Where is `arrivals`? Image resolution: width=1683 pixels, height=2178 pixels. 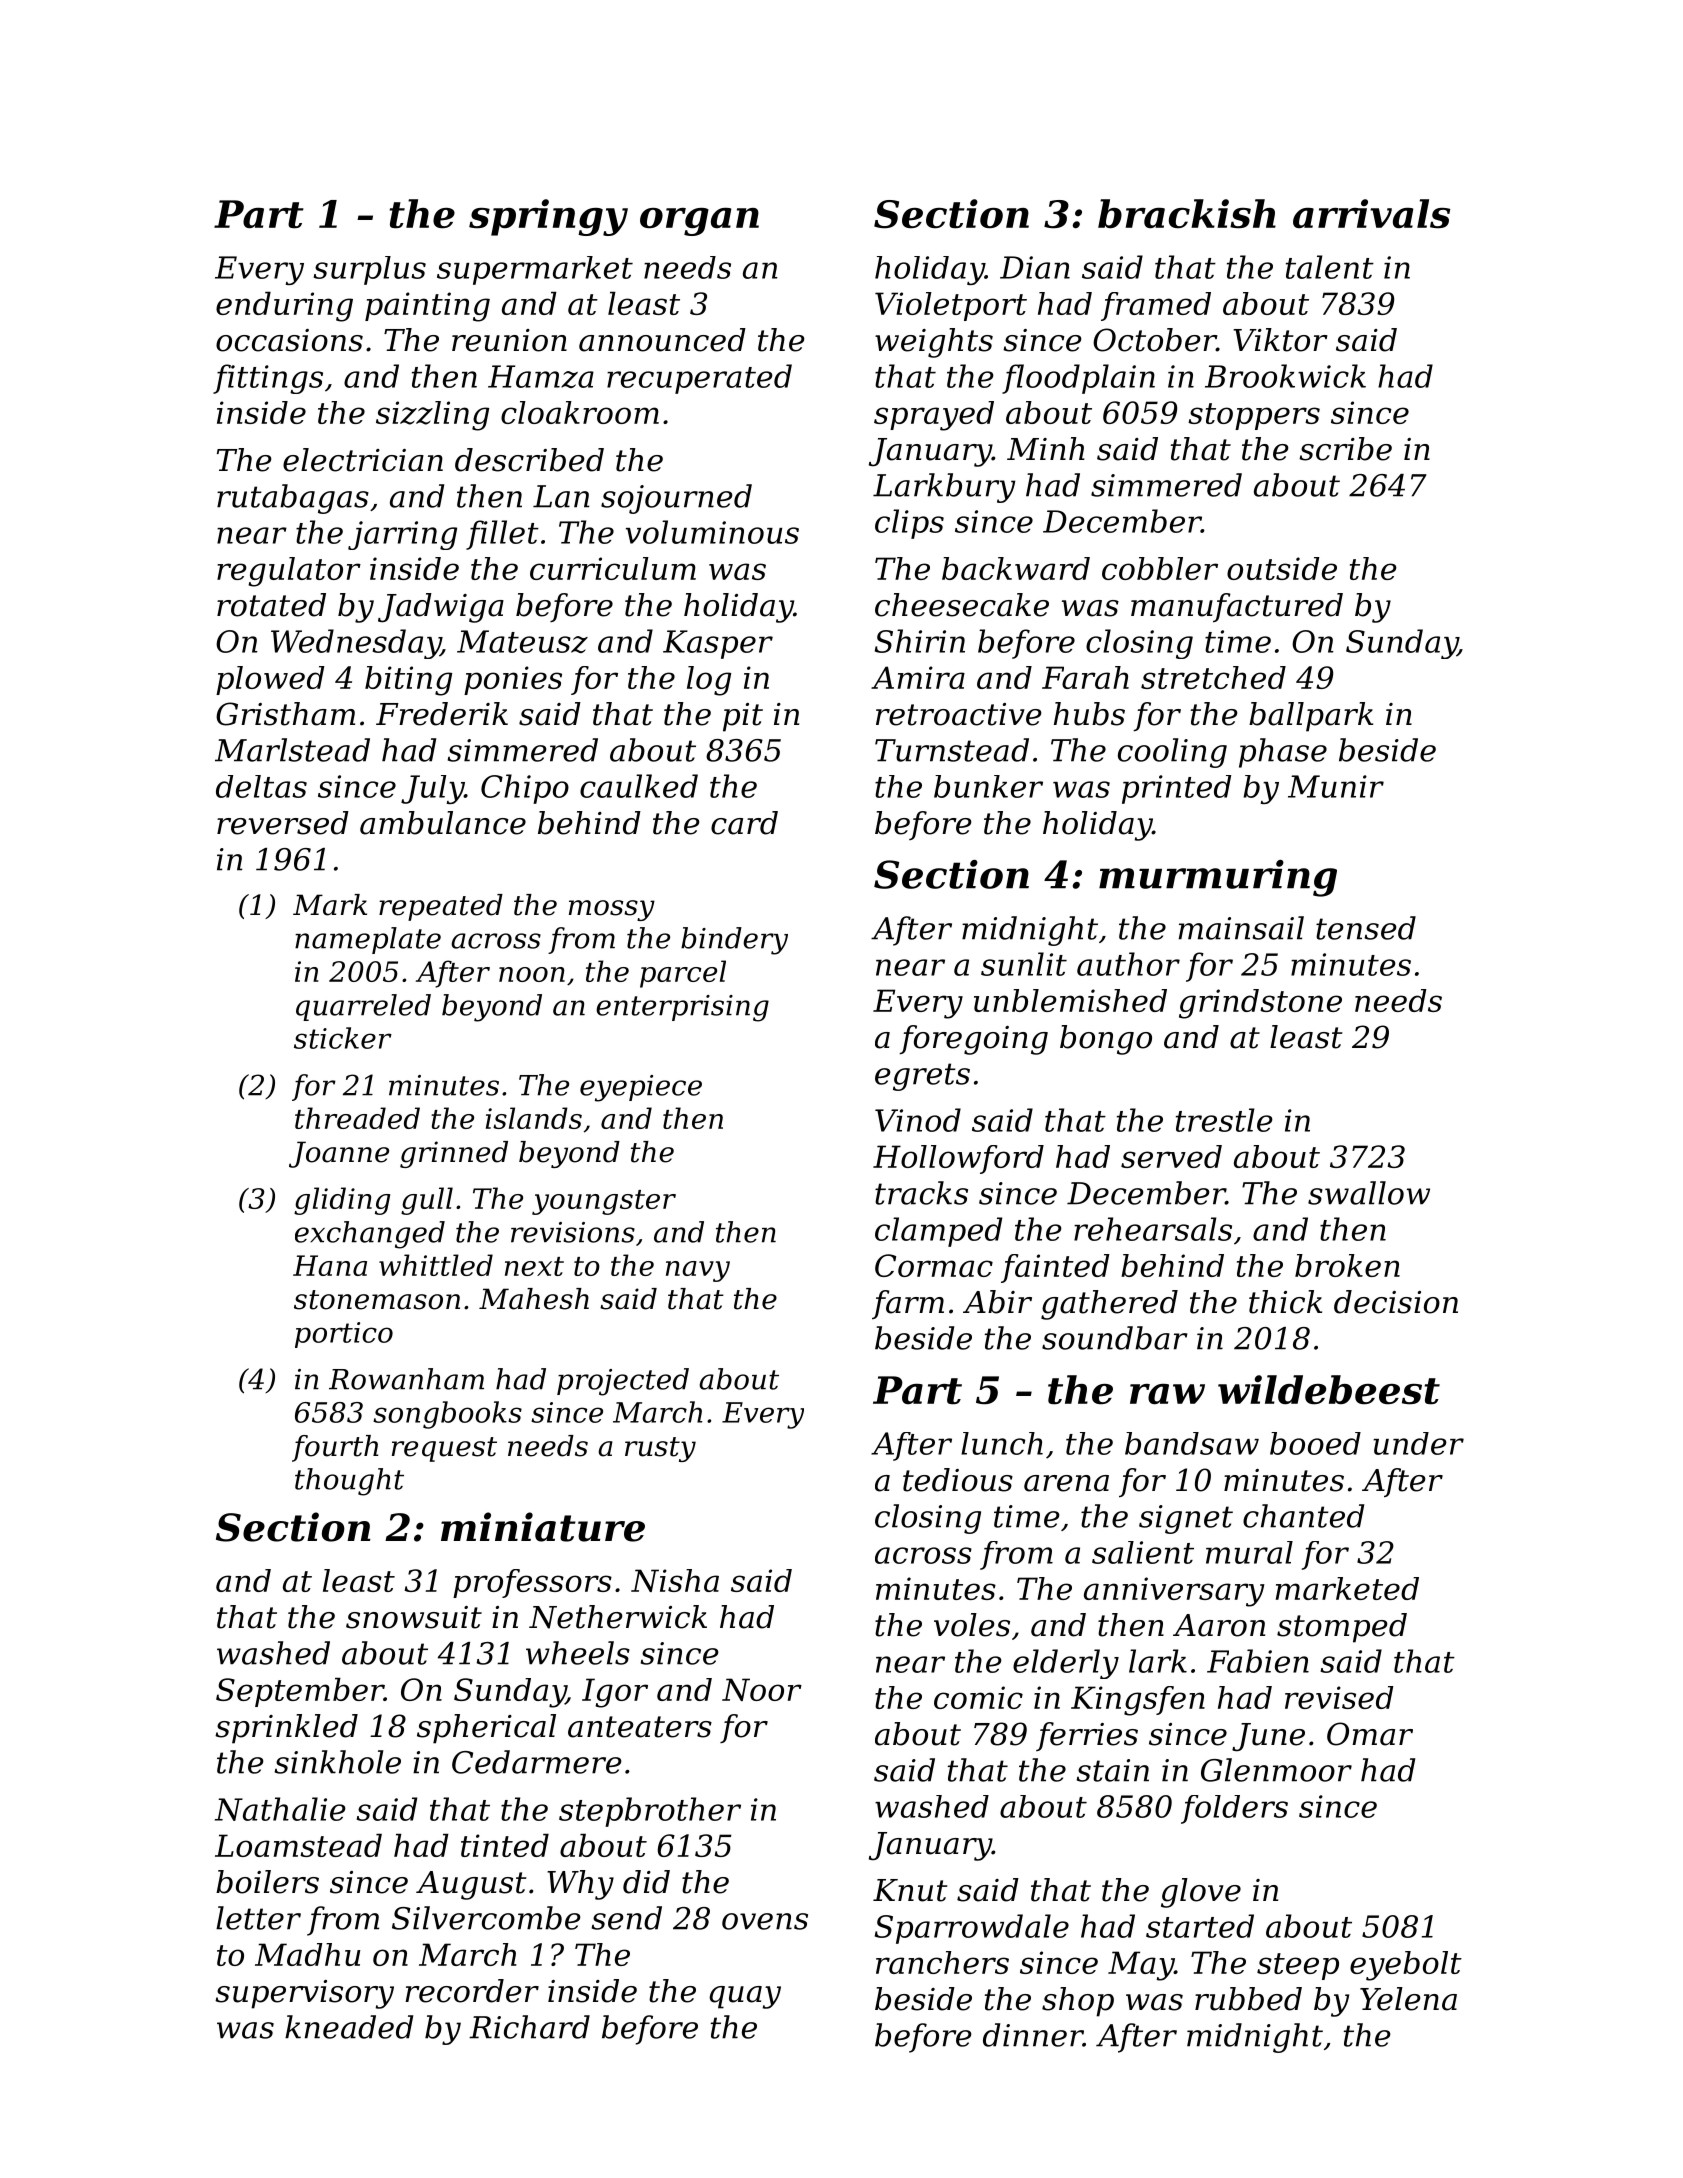 arrivals is located at coordinates (1371, 214).
